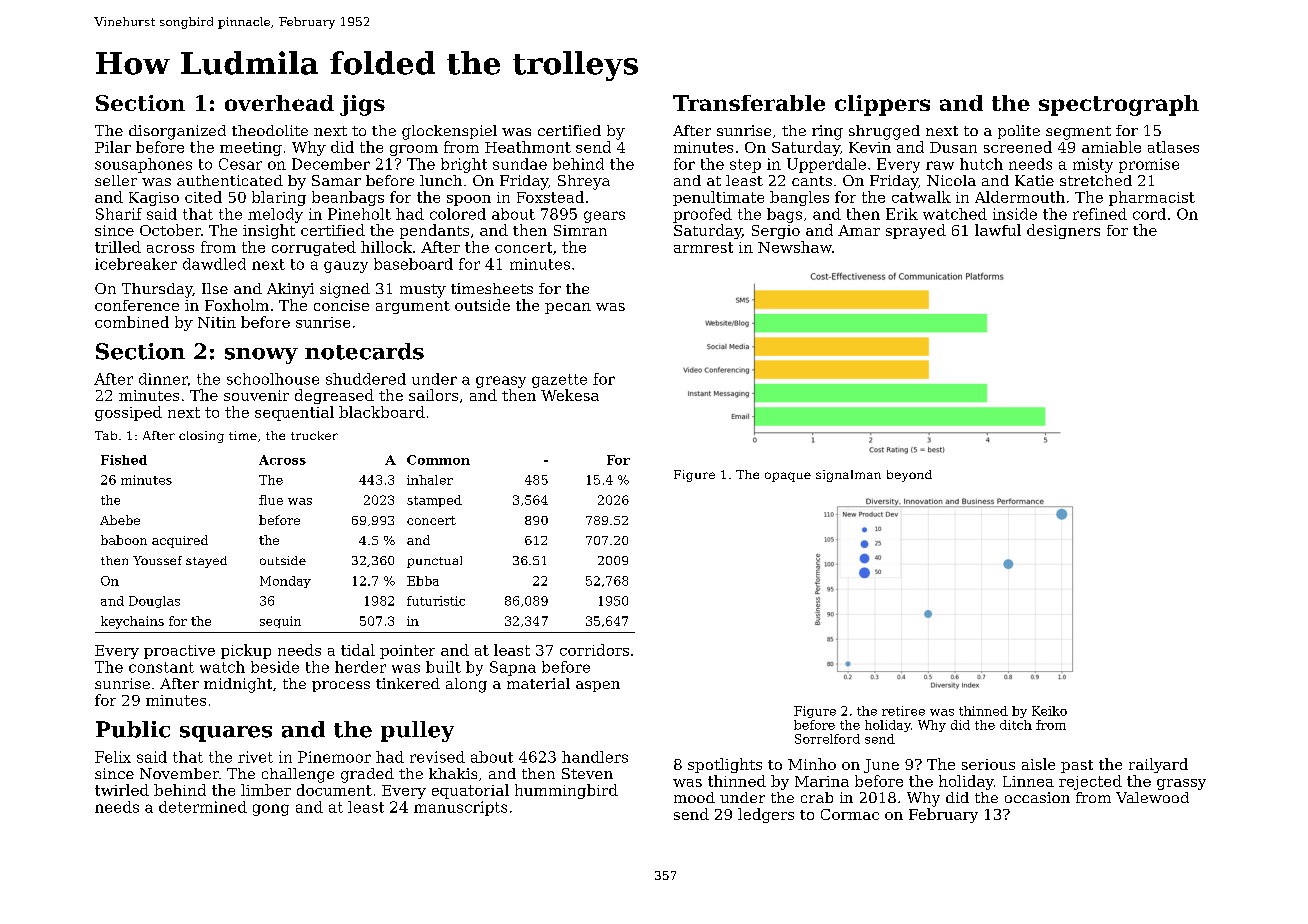 Image resolution: width=1308 pixels, height=924 pixels. I want to click on retiree, so click(903, 711).
